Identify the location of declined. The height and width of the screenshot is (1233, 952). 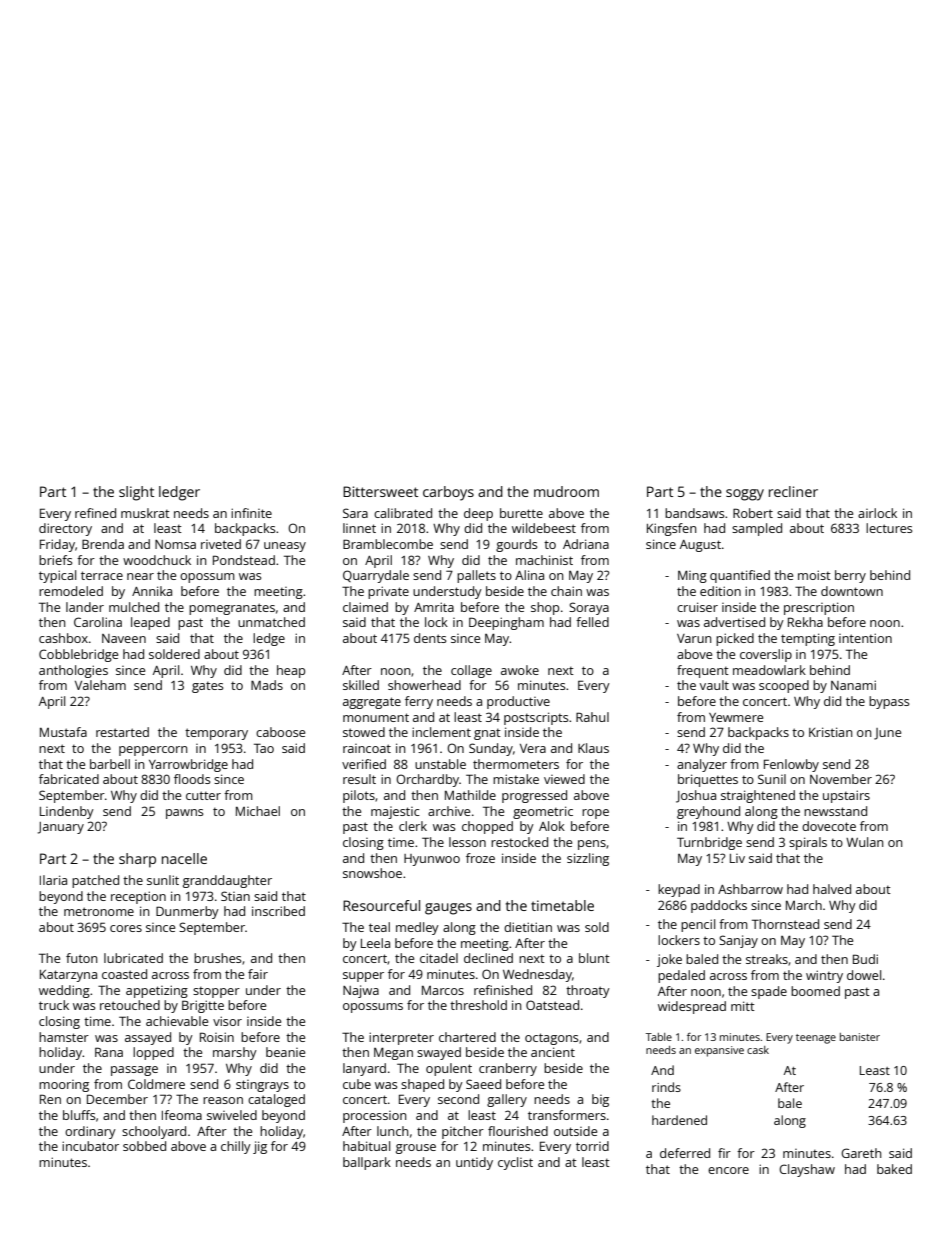
(488, 958).
